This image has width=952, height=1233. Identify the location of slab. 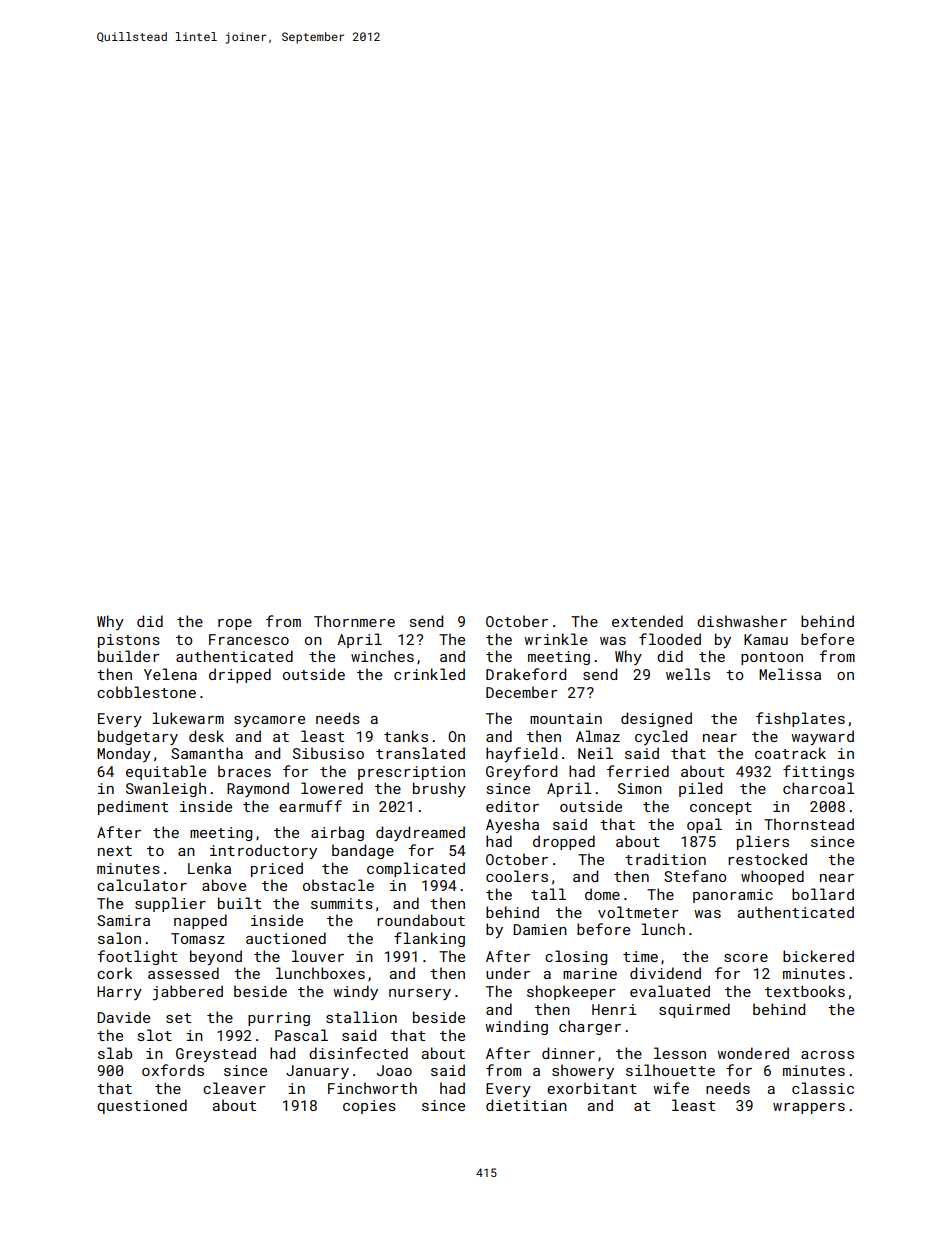
(115, 1053).
